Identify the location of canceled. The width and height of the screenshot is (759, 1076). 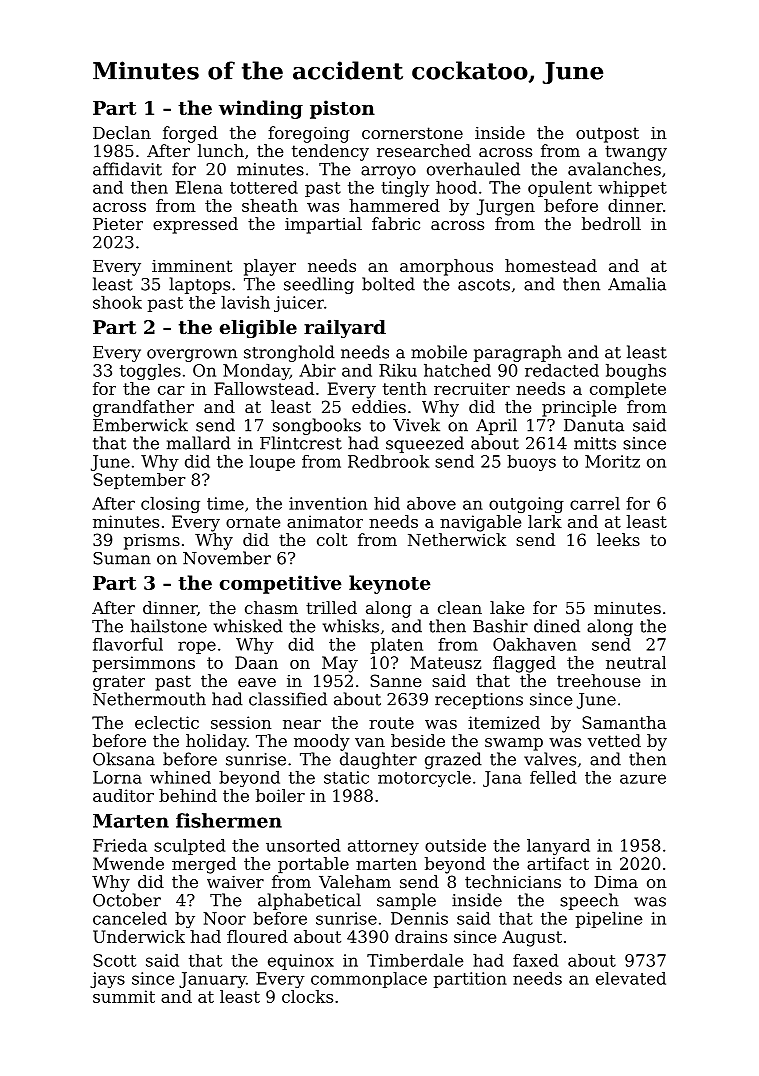
(130, 918).
